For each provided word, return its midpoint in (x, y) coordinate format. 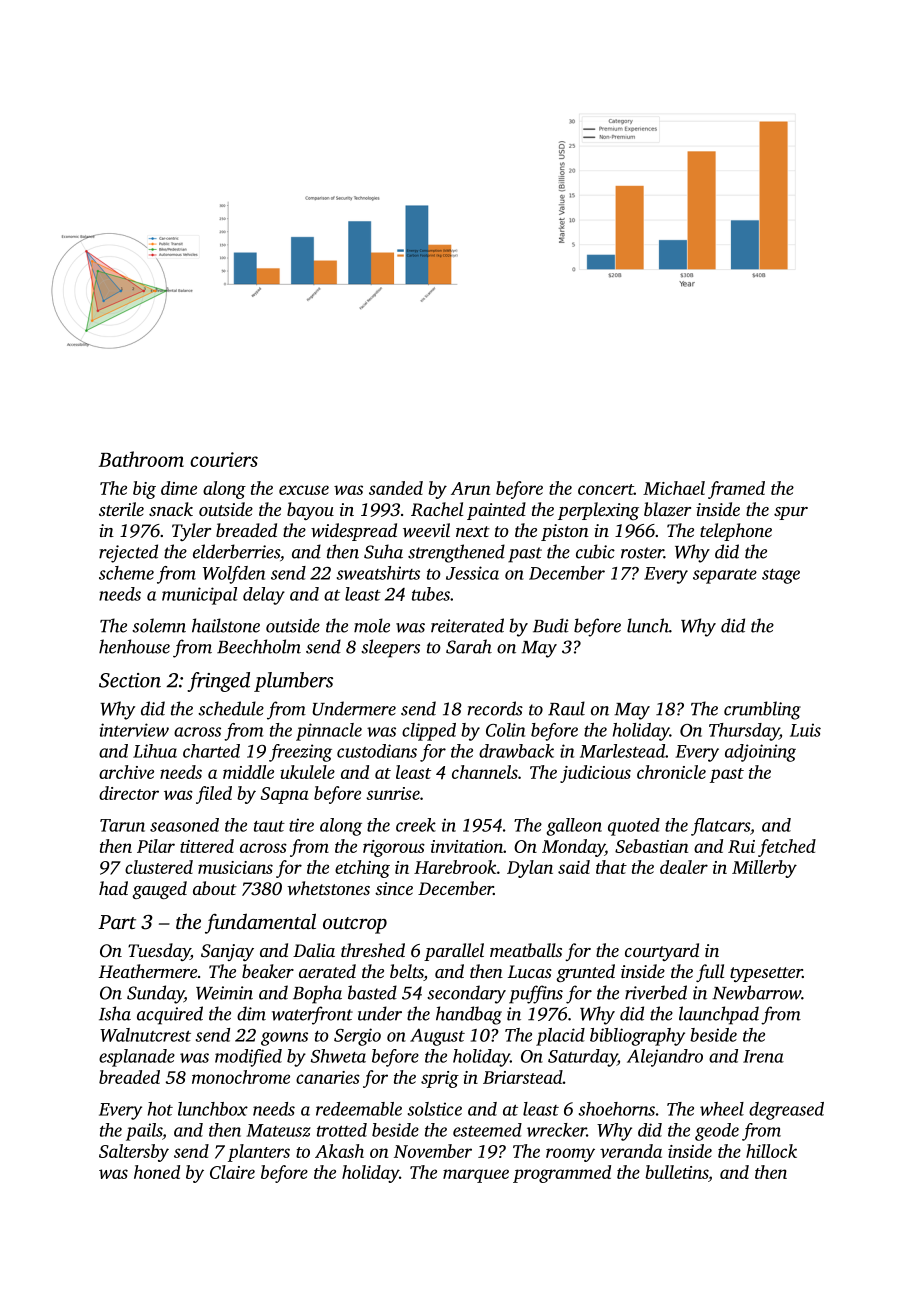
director (129, 793)
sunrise (393, 793)
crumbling (762, 710)
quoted (634, 827)
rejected (128, 553)
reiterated (467, 625)
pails (144, 1132)
